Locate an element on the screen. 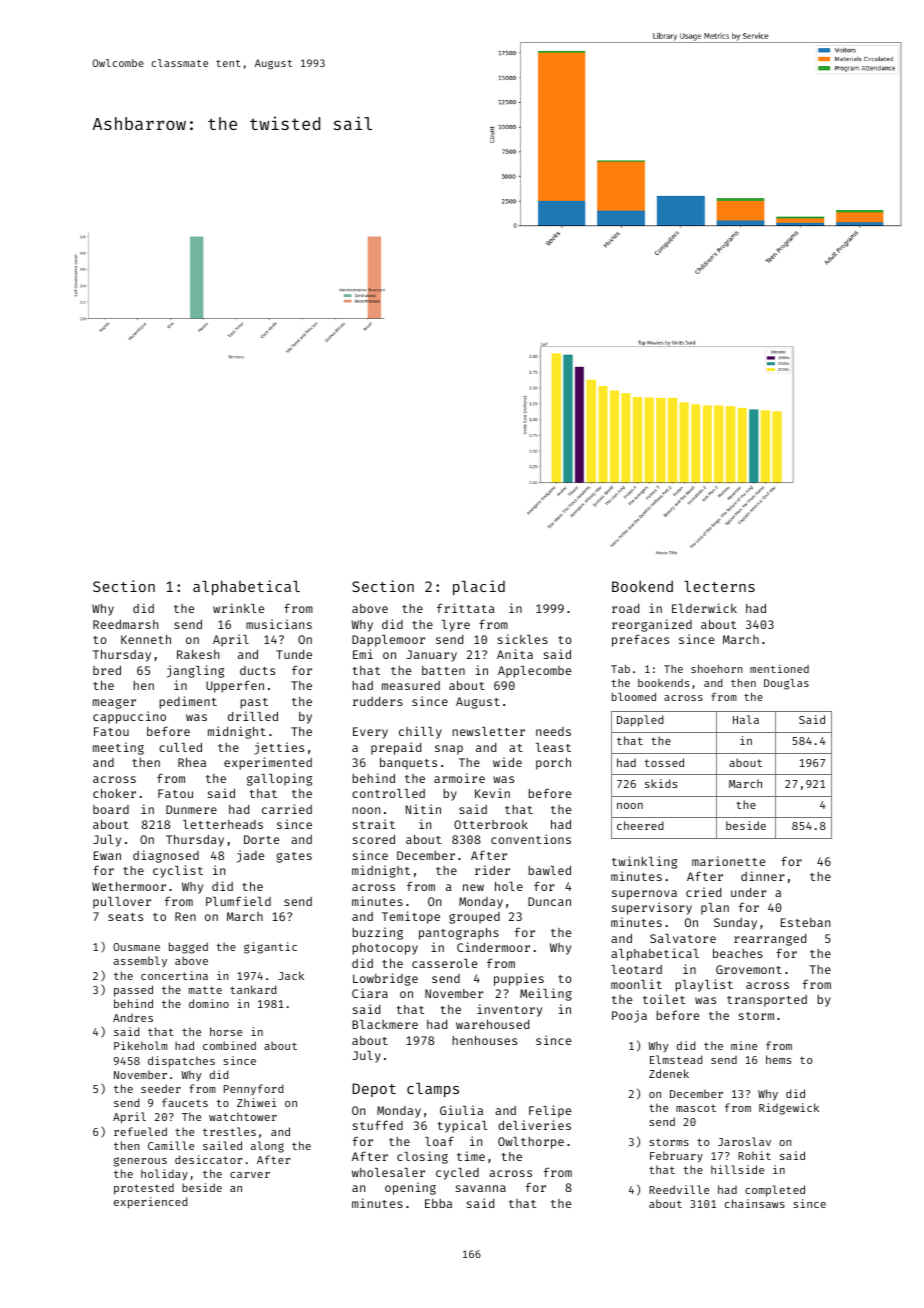 The height and width of the screenshot is (1308, 924). Duncan is located at coordinates (549, 901).
